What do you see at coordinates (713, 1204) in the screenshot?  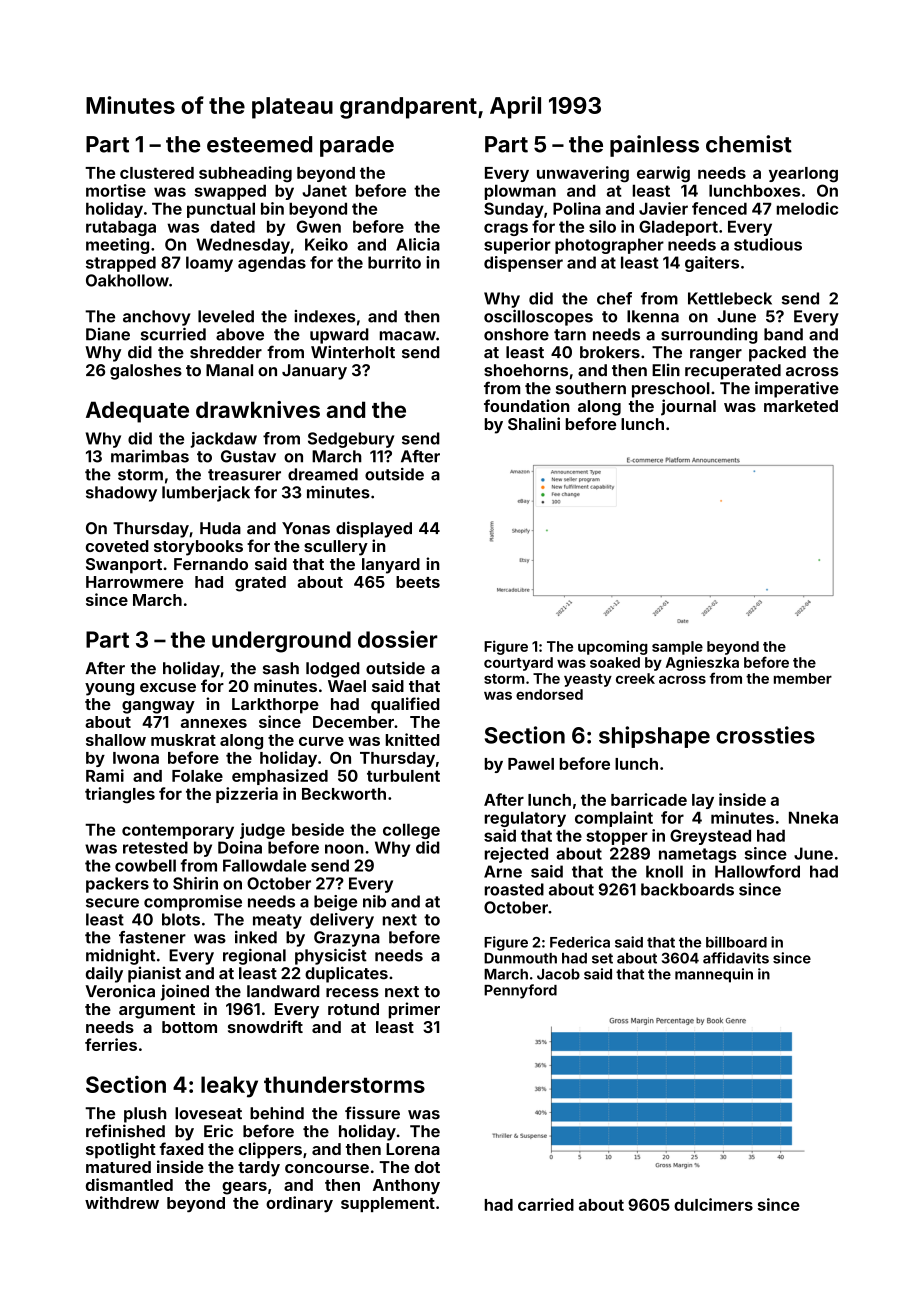 I see `dulcimers` at bounding box center [713, 1204].
